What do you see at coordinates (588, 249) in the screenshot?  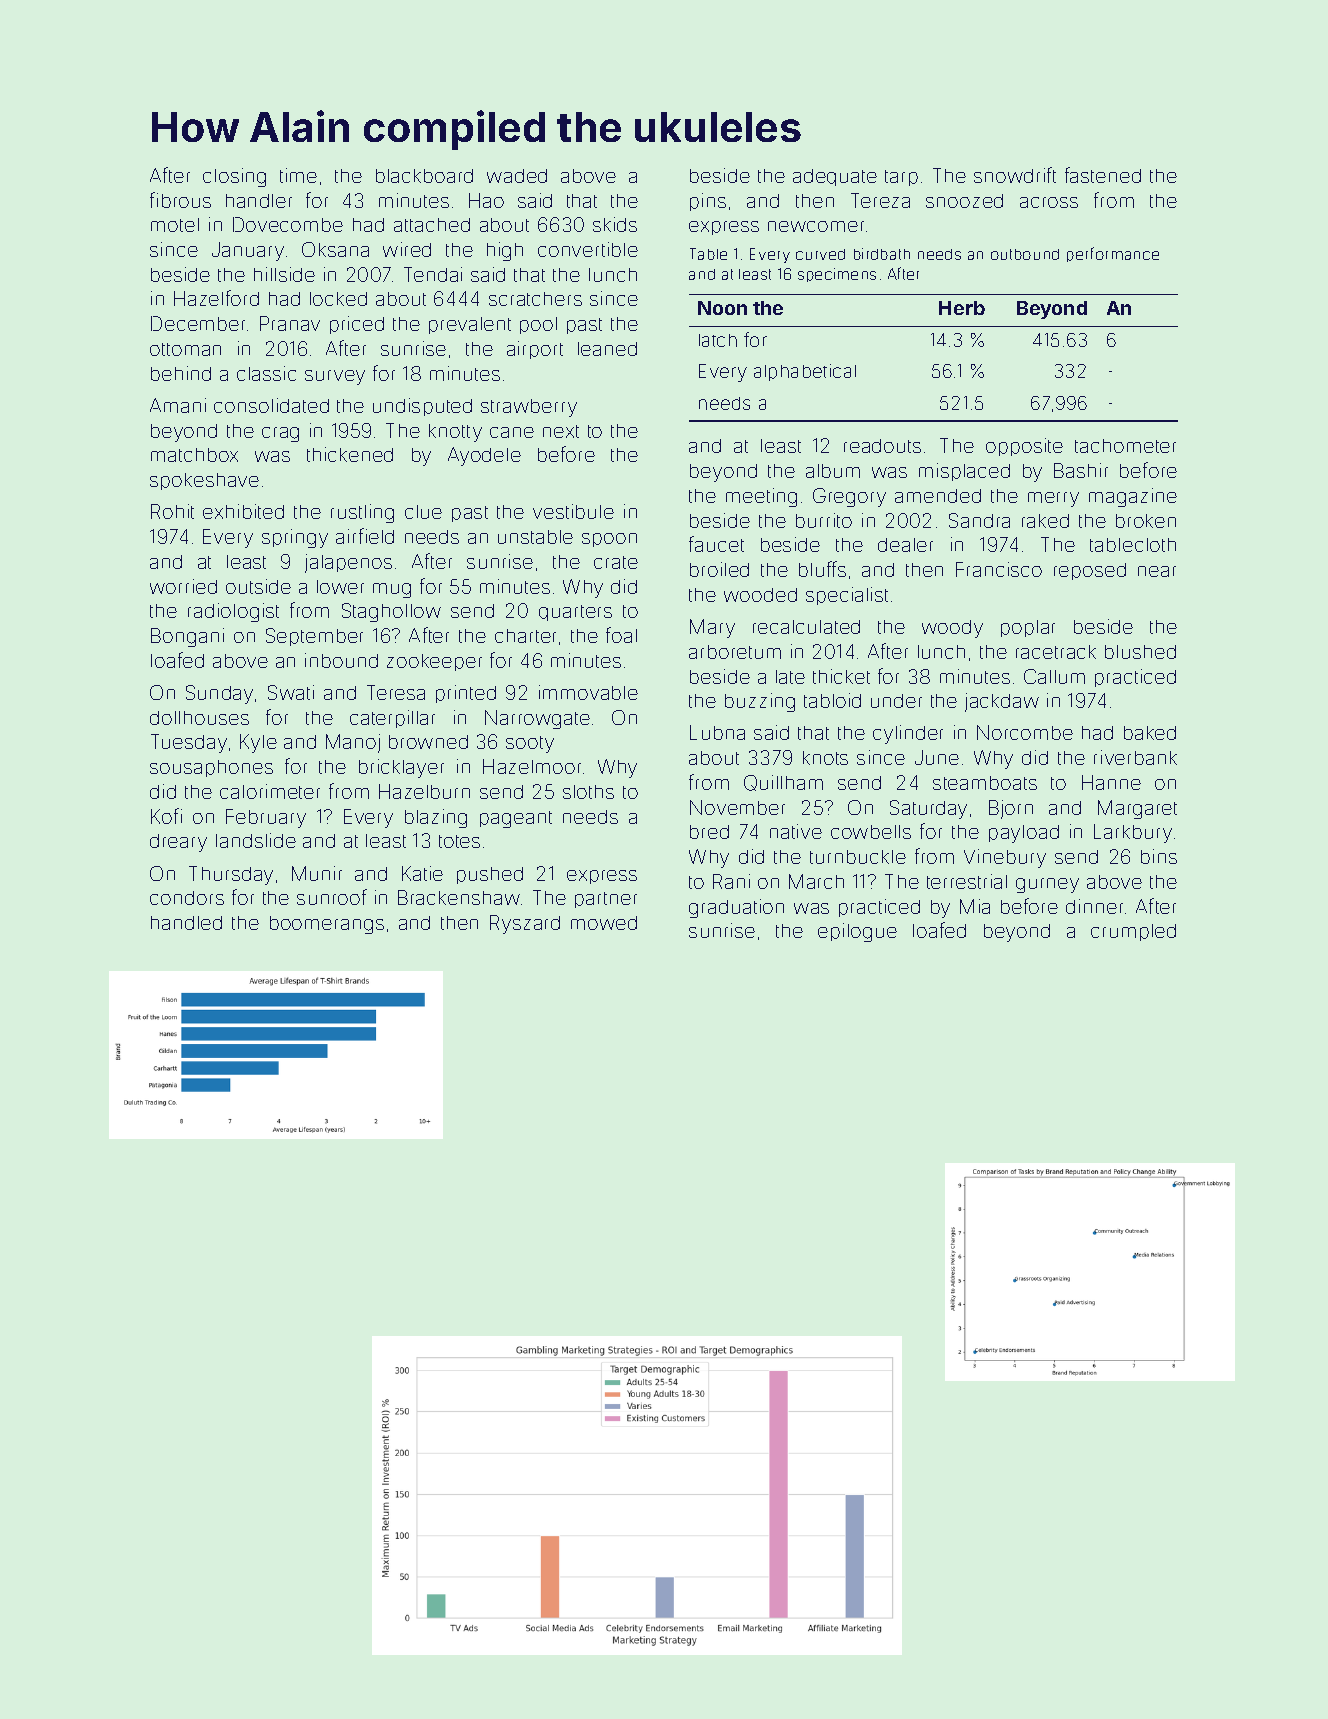 I see `convertible` at bounding box center [588, 249].
